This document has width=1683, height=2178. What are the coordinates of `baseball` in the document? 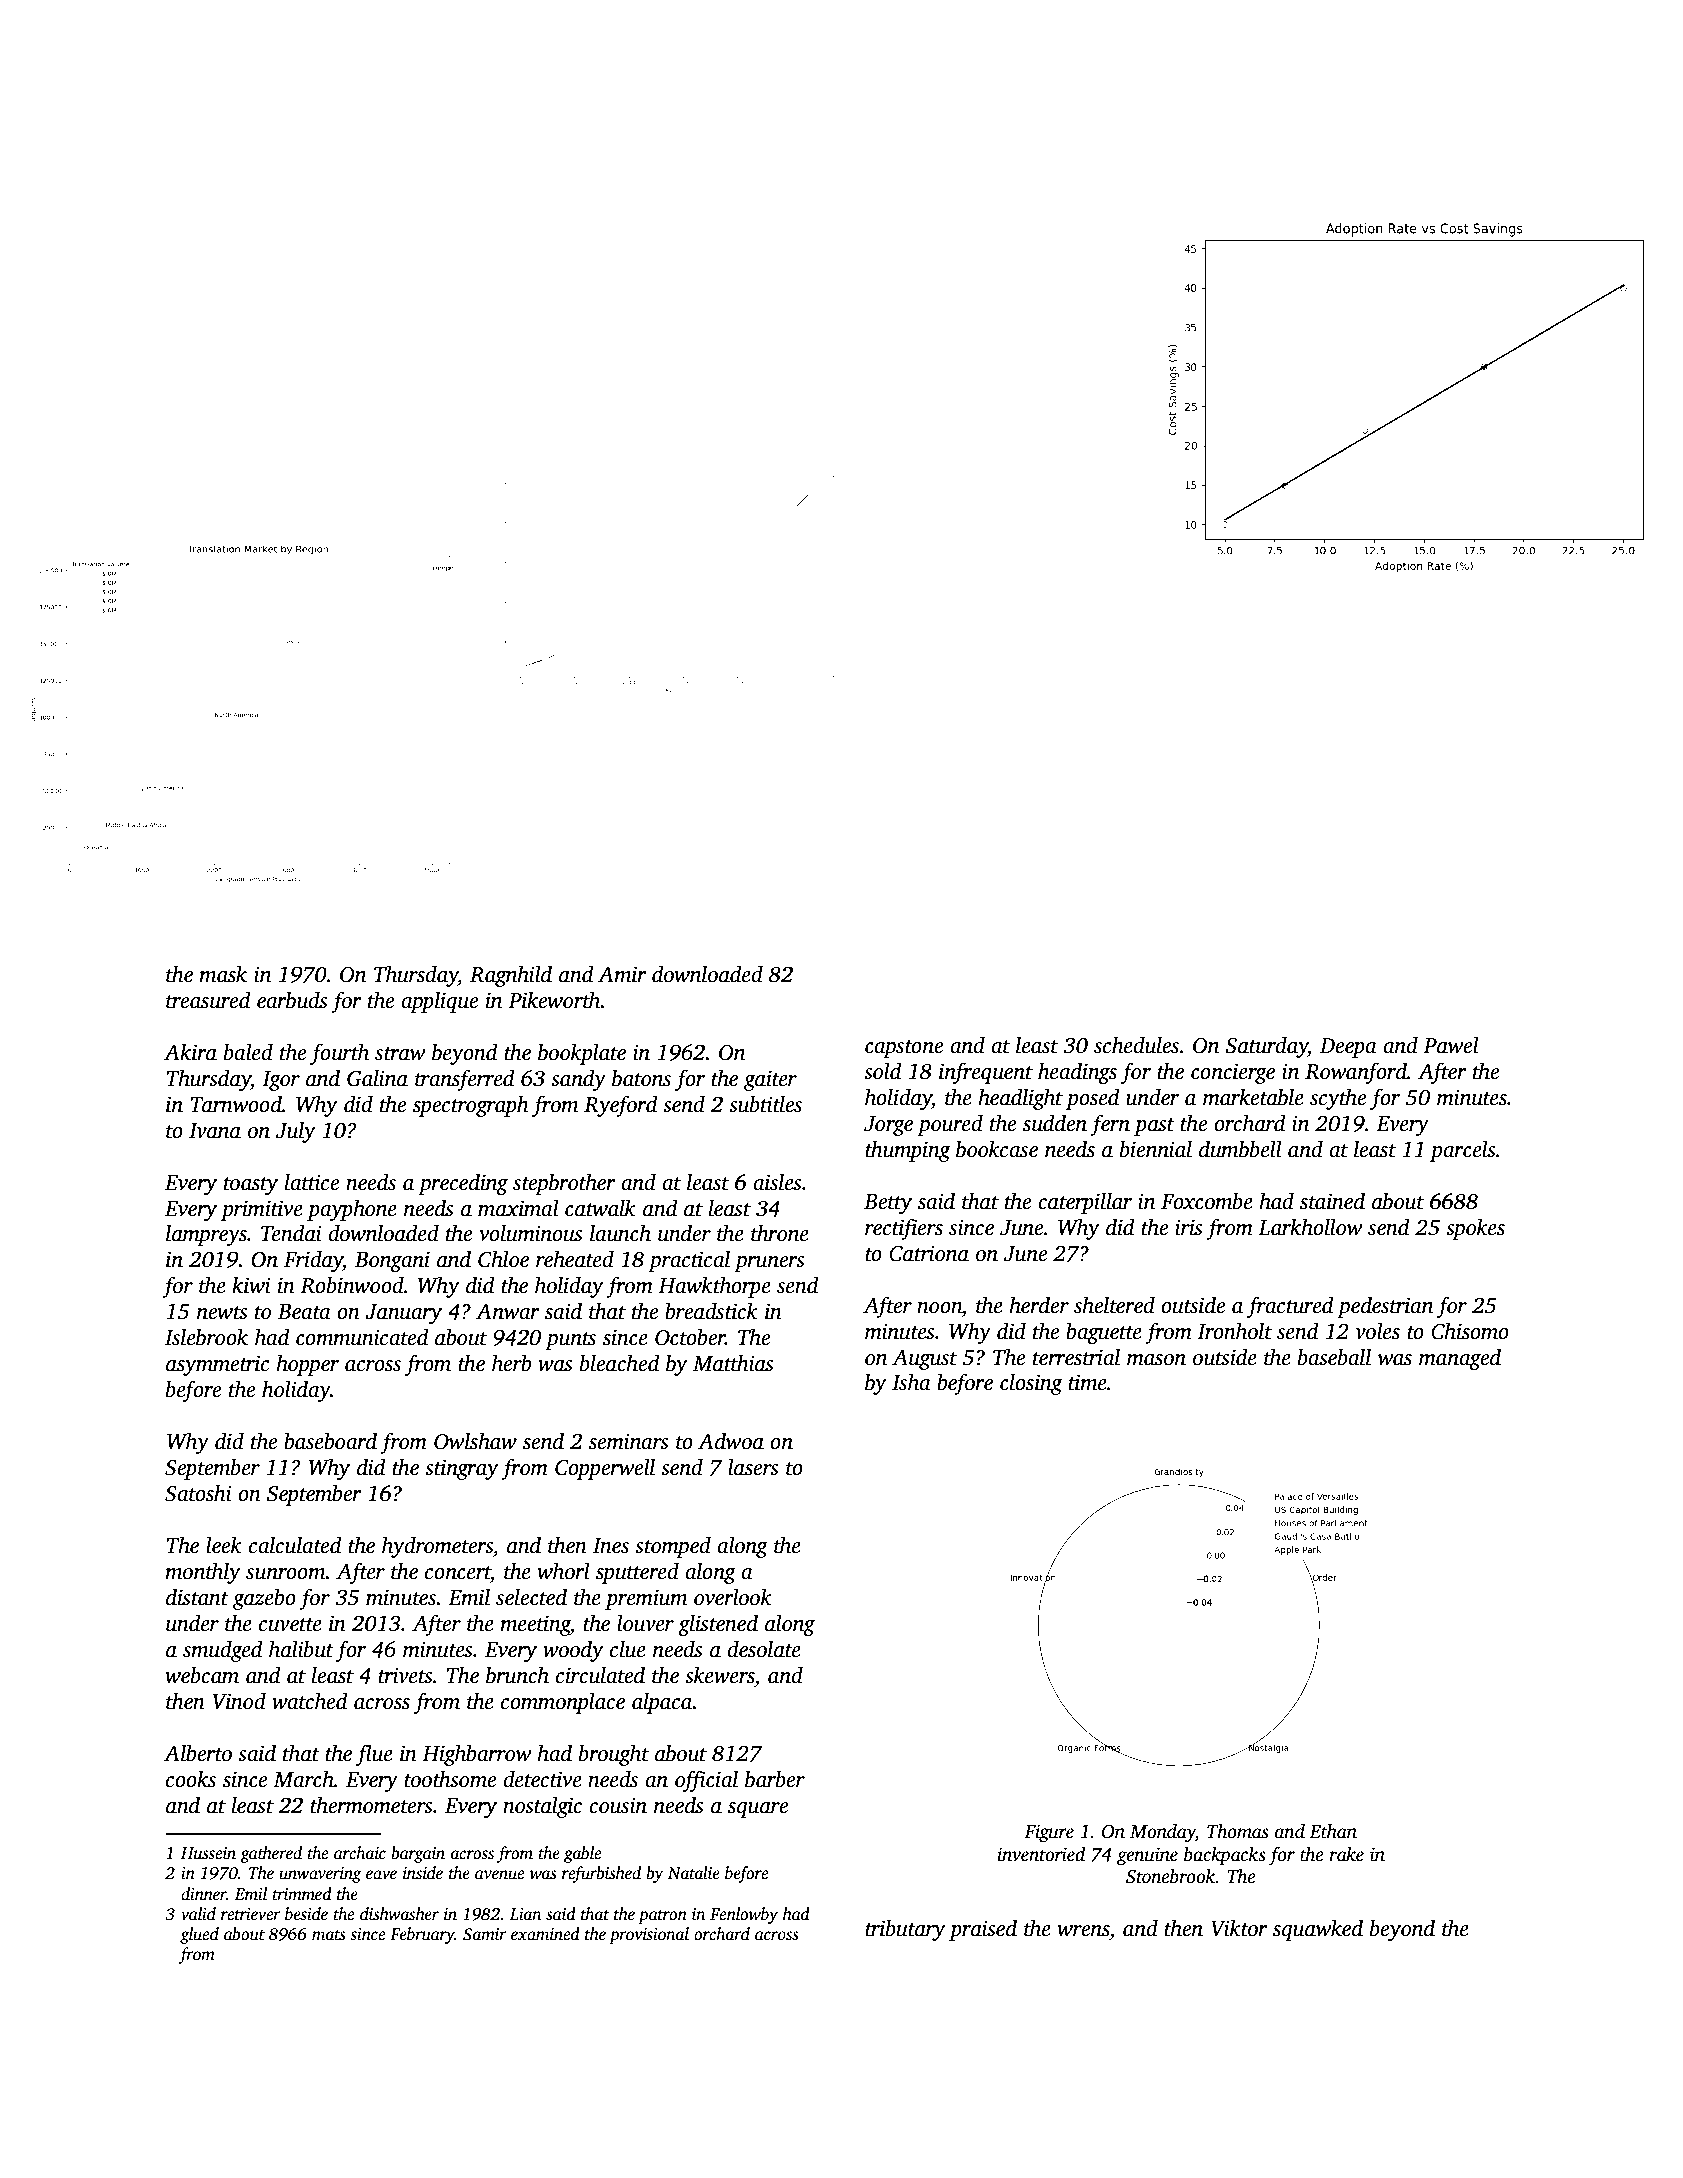 It's located at (1334, 1357).
